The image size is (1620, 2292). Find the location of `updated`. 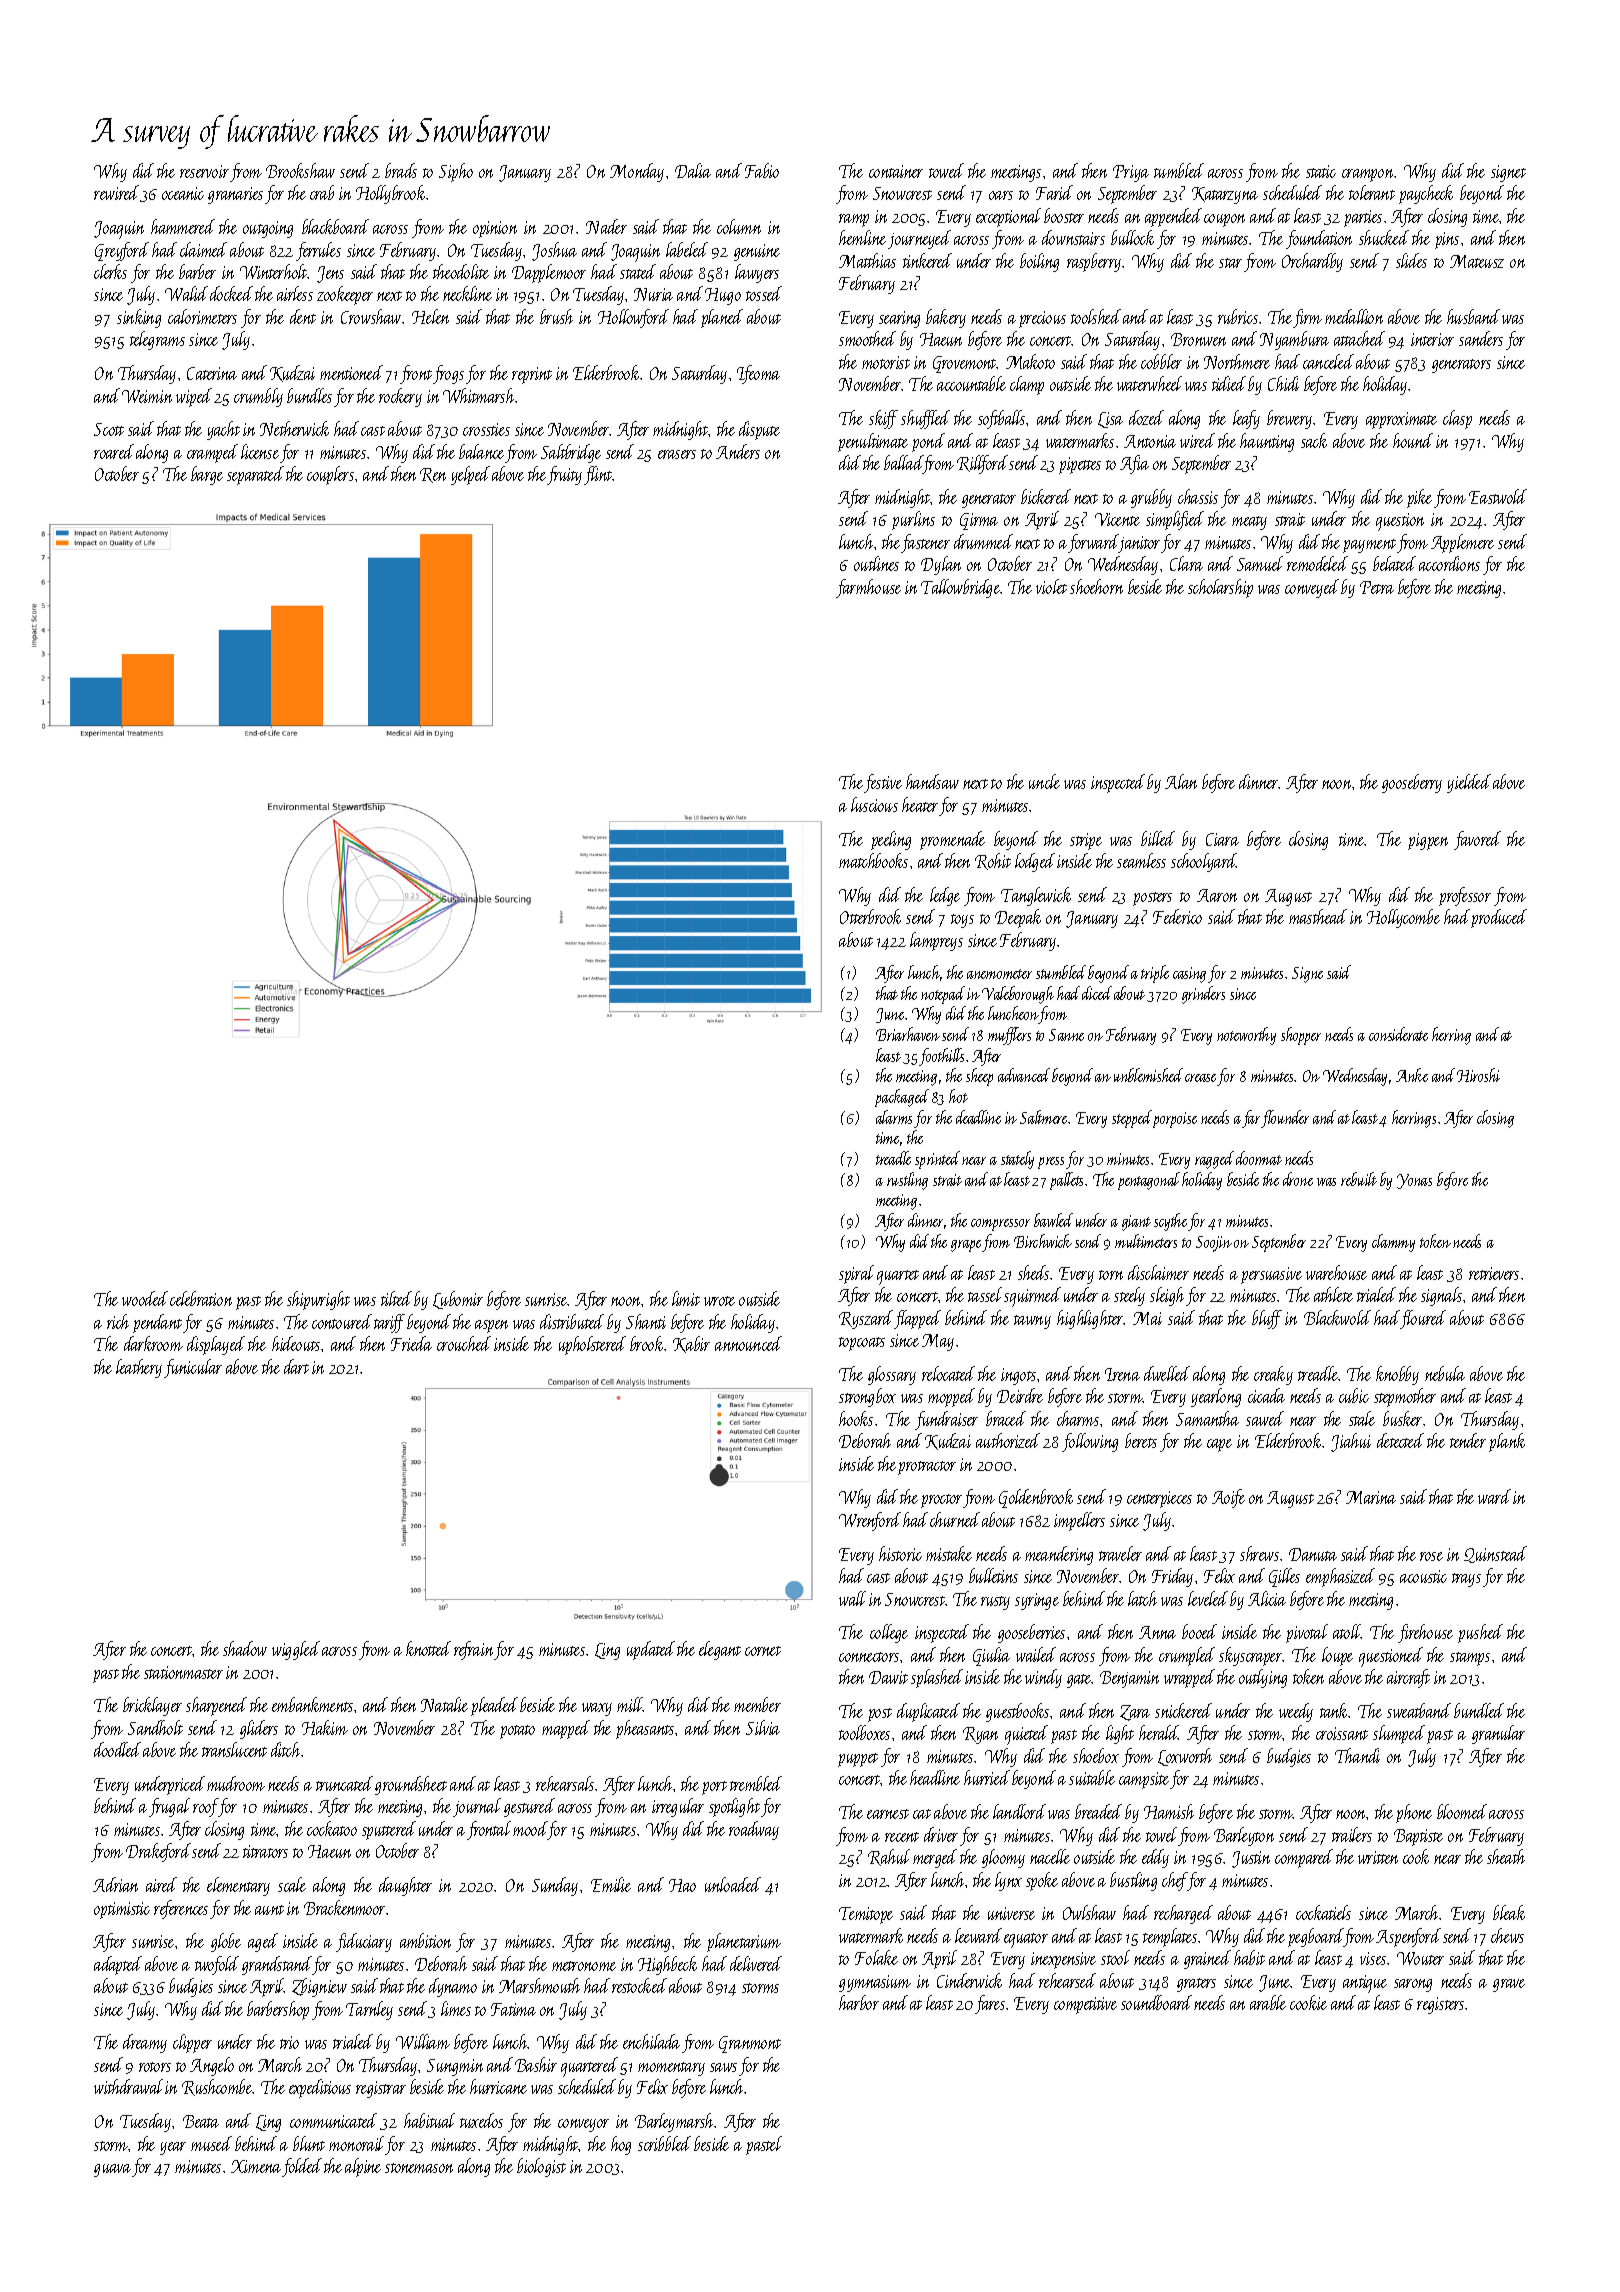

updated is located at coordinates (651, 1650).
